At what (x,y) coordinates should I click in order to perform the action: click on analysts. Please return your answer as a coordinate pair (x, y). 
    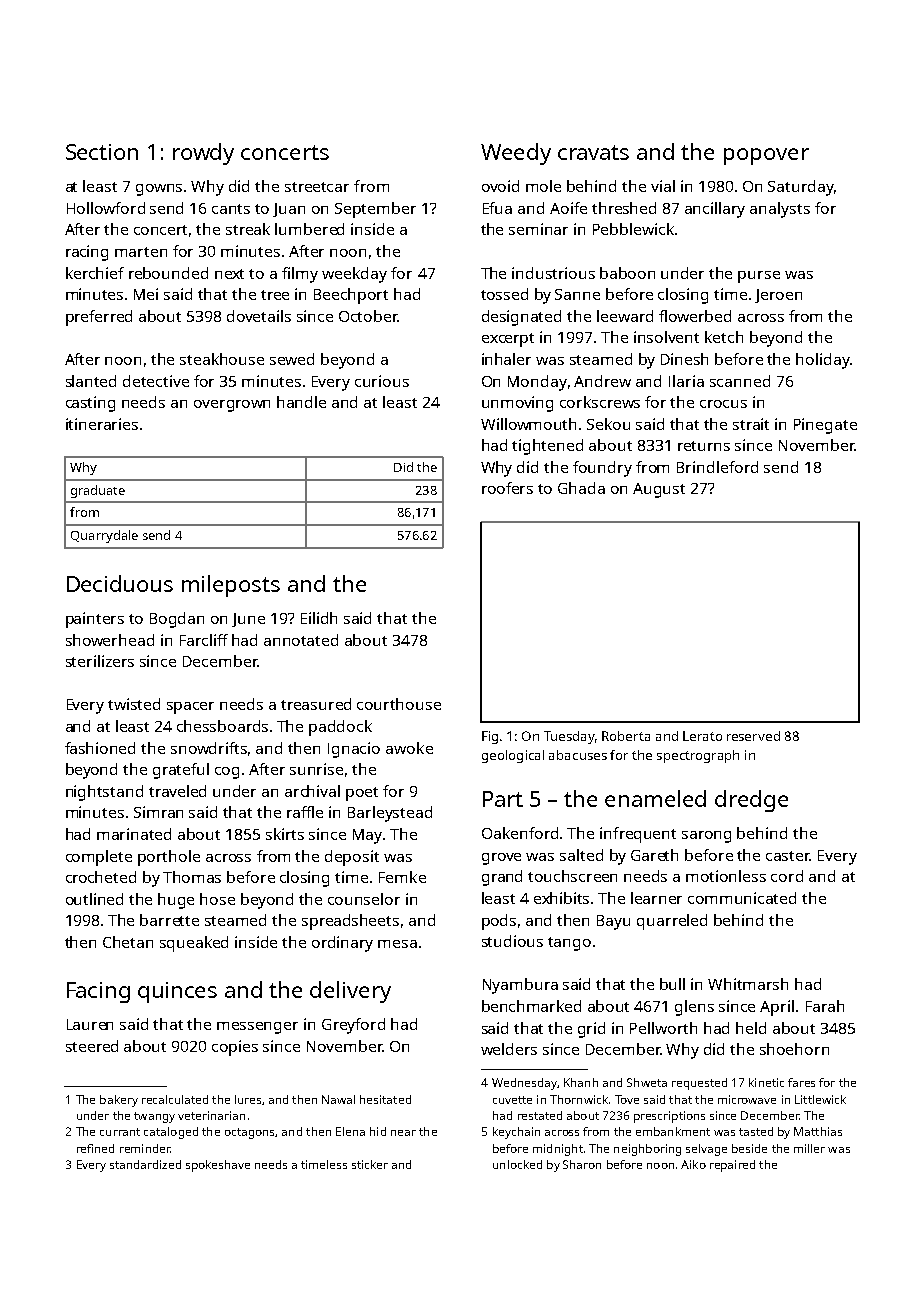
    Looking at the image, I should click on (780, 210).
